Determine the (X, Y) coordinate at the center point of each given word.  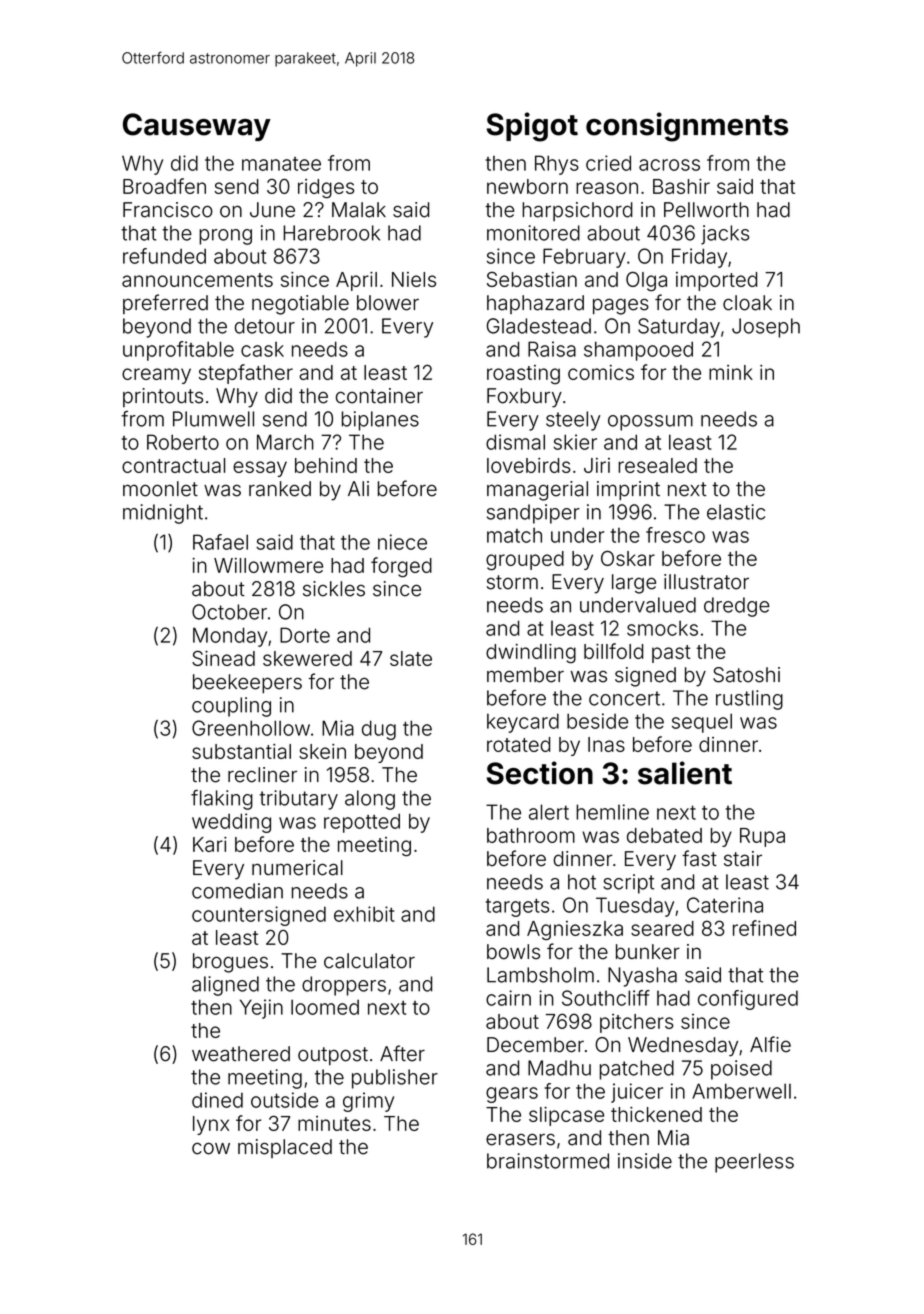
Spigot (532, 127)
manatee (281, 164)
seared (662, 928)
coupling (231, 707)
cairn (508, 998)
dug (379, 730)
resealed (657, 465)
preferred (165, 304)
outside (284, 1100)
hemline (612, 812)
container (379, 396)
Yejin (261, 1009)
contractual (173, 465)
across (669, 165)
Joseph (766, 328)
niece (402, 542)
